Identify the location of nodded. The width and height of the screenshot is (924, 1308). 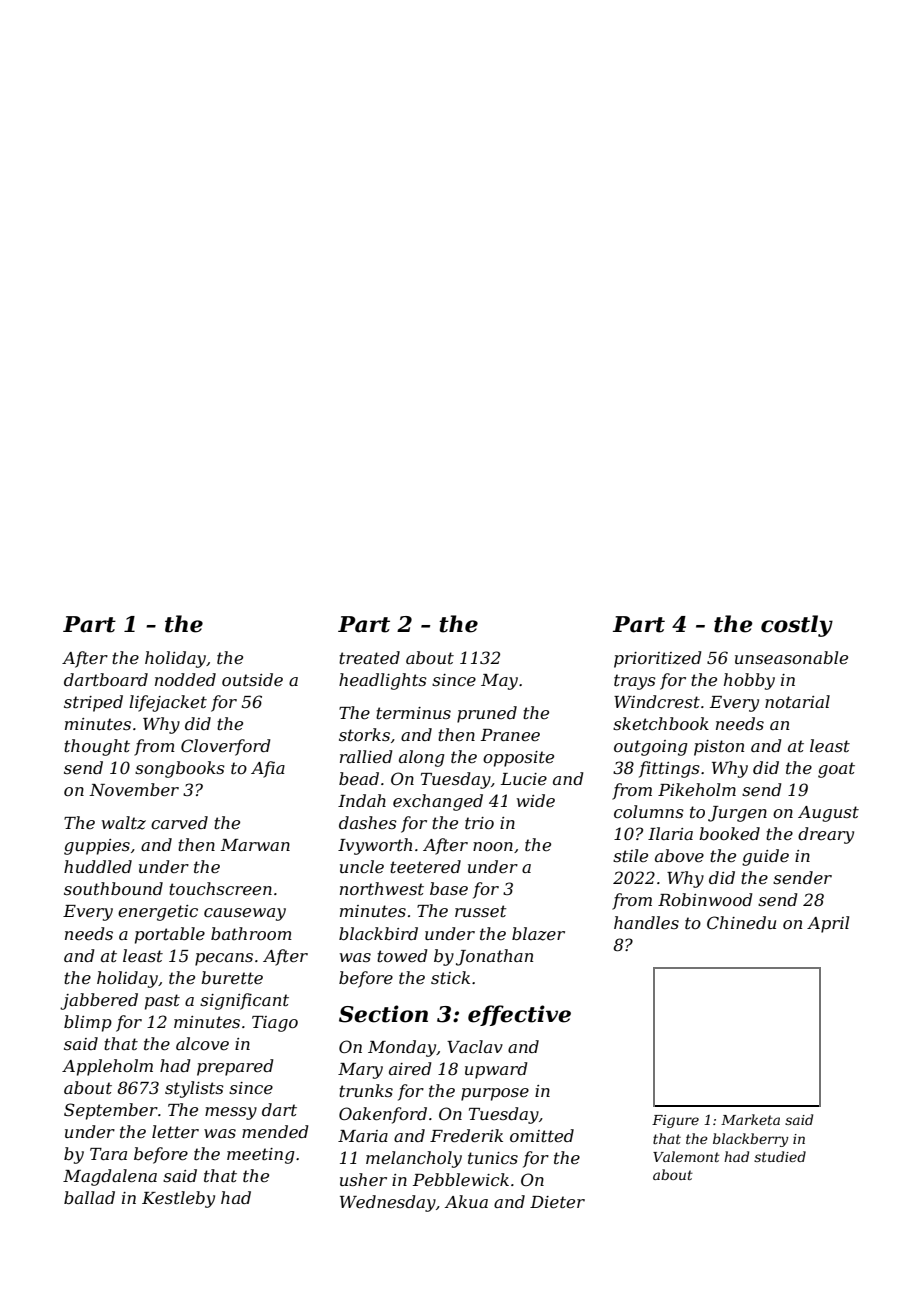
(185, 679).
